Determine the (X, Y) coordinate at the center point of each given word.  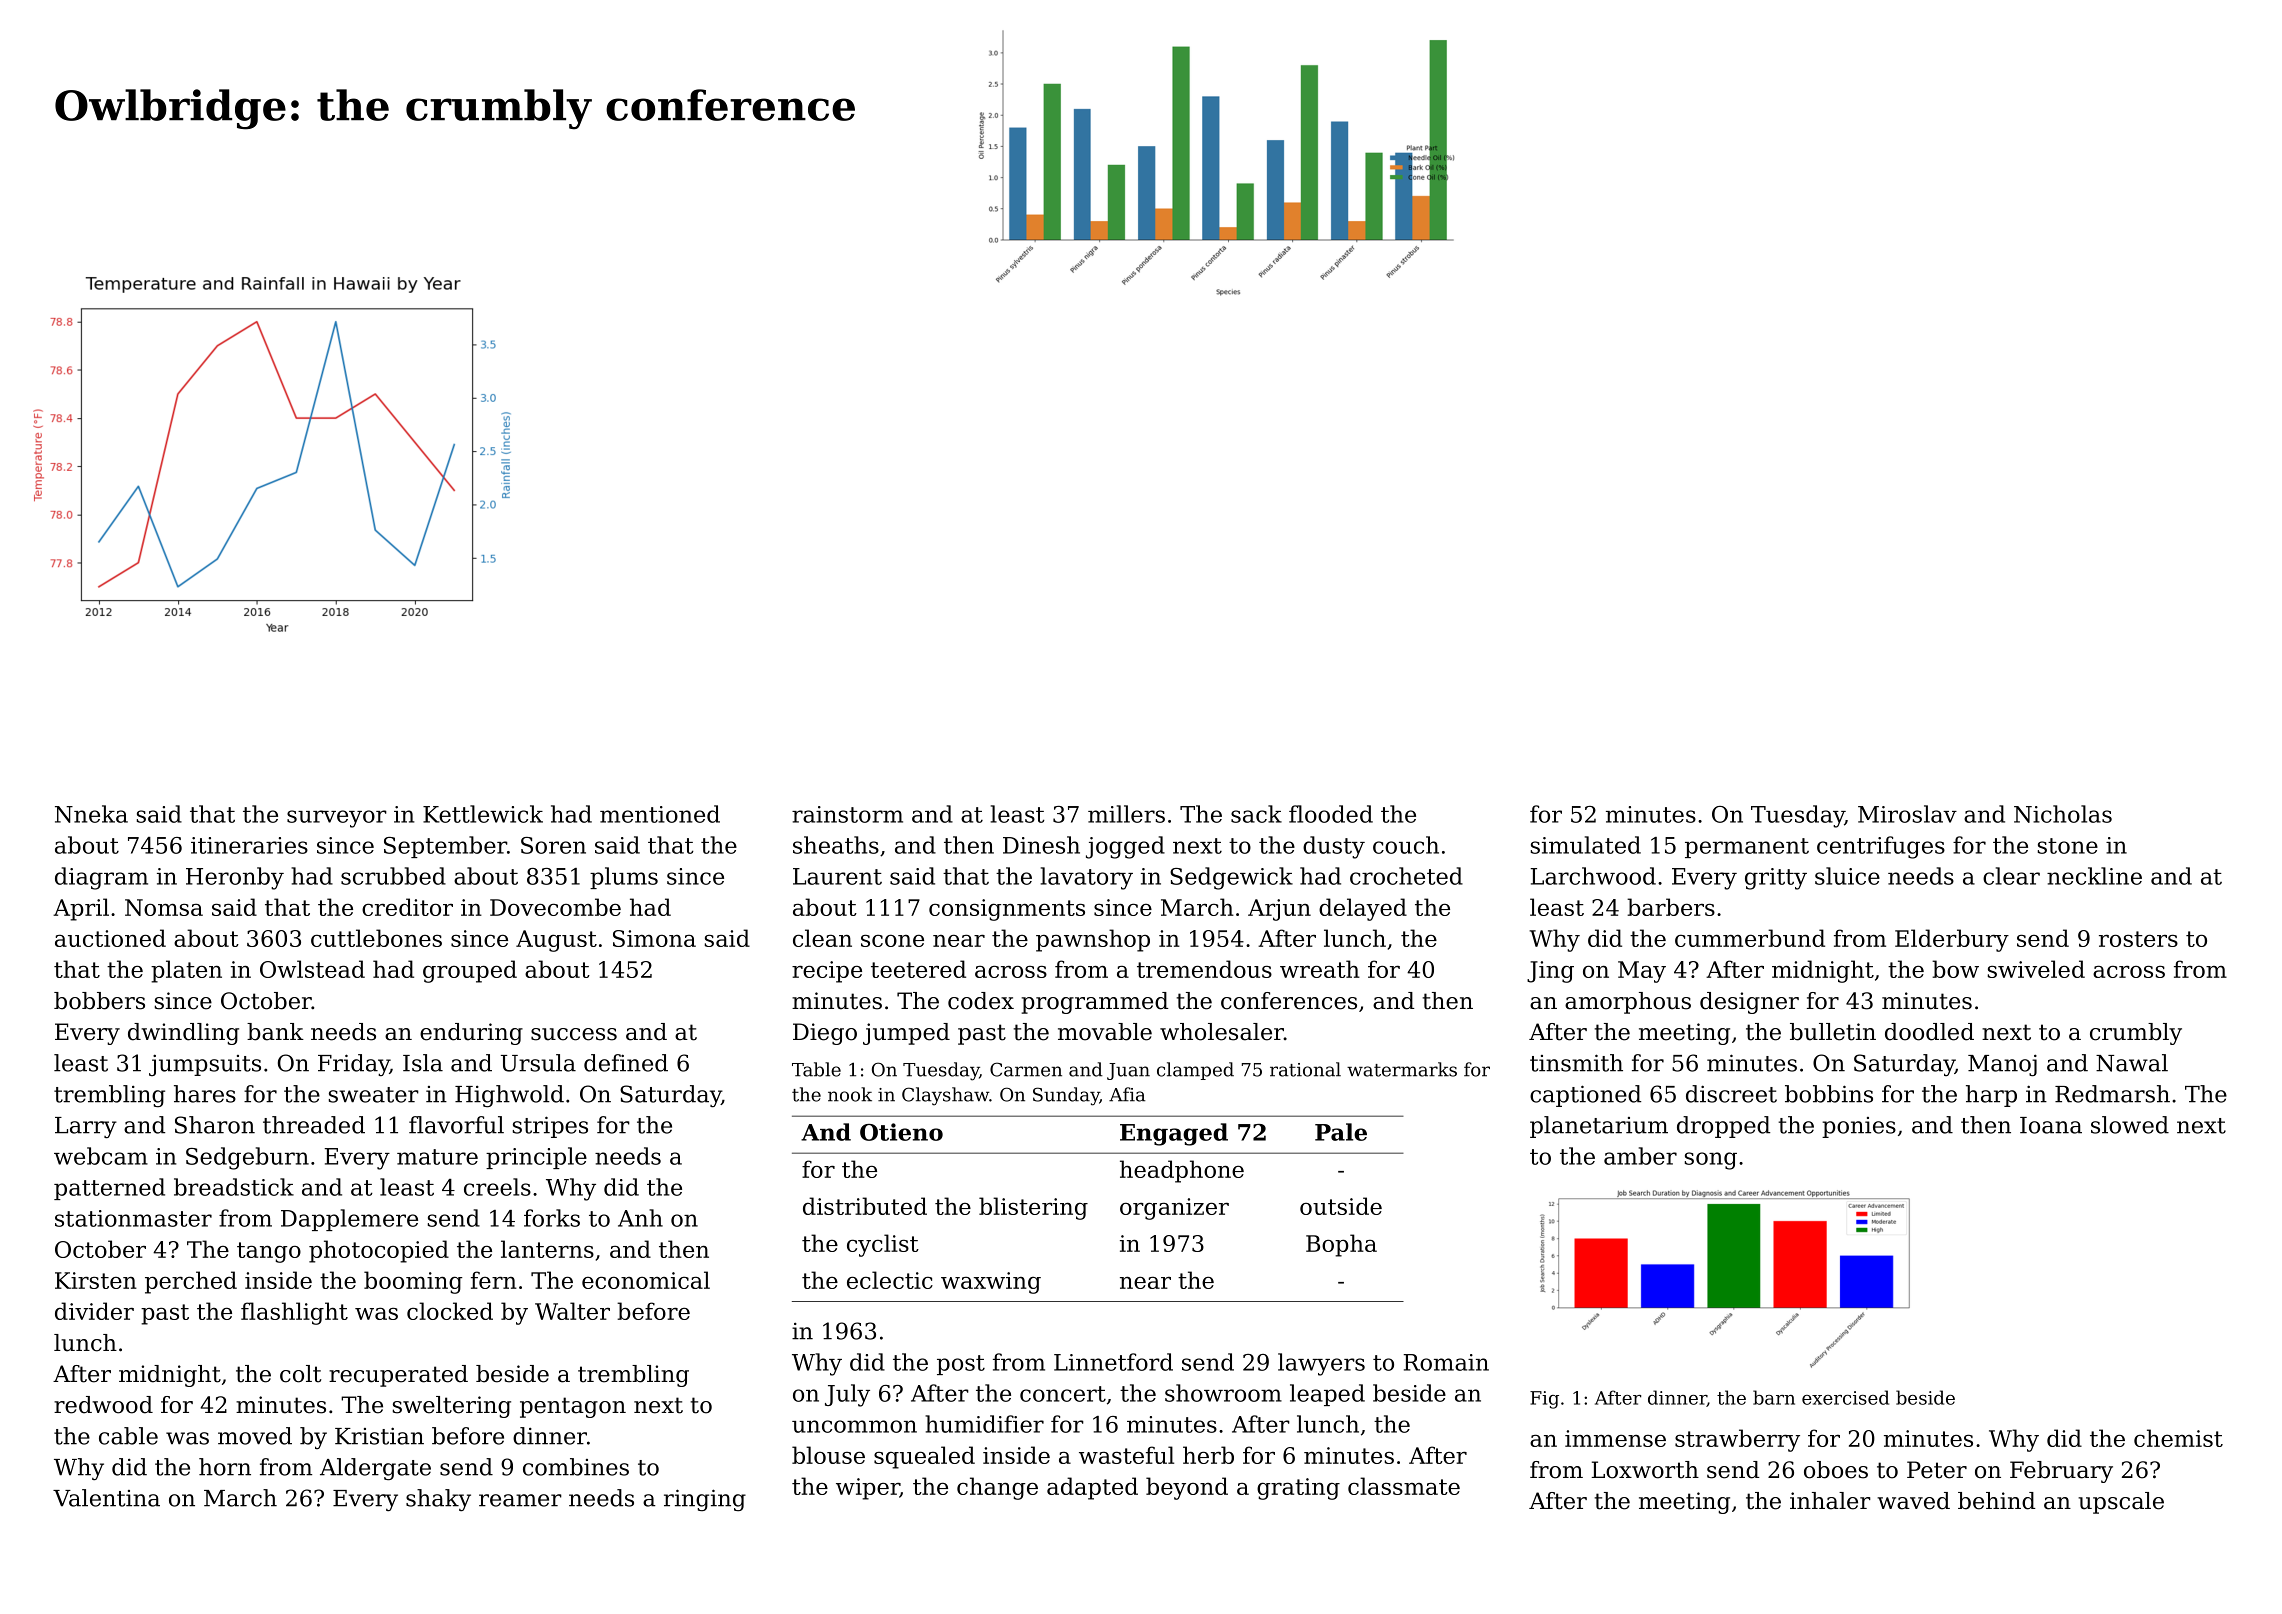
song (1711, 1161)
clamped (1195, 1071)
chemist (2178, 1438)
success (574, 1034)
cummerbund (1750, 938)
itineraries (249, 845)
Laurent (837, 876)
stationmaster (133, 1218)
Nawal (2132, 1063)
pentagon (573, 1407)
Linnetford (1113, 1362)
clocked (450, 1311)
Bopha (1341, 1245)
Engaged (1174, 1134)
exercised (1845, 1397)
